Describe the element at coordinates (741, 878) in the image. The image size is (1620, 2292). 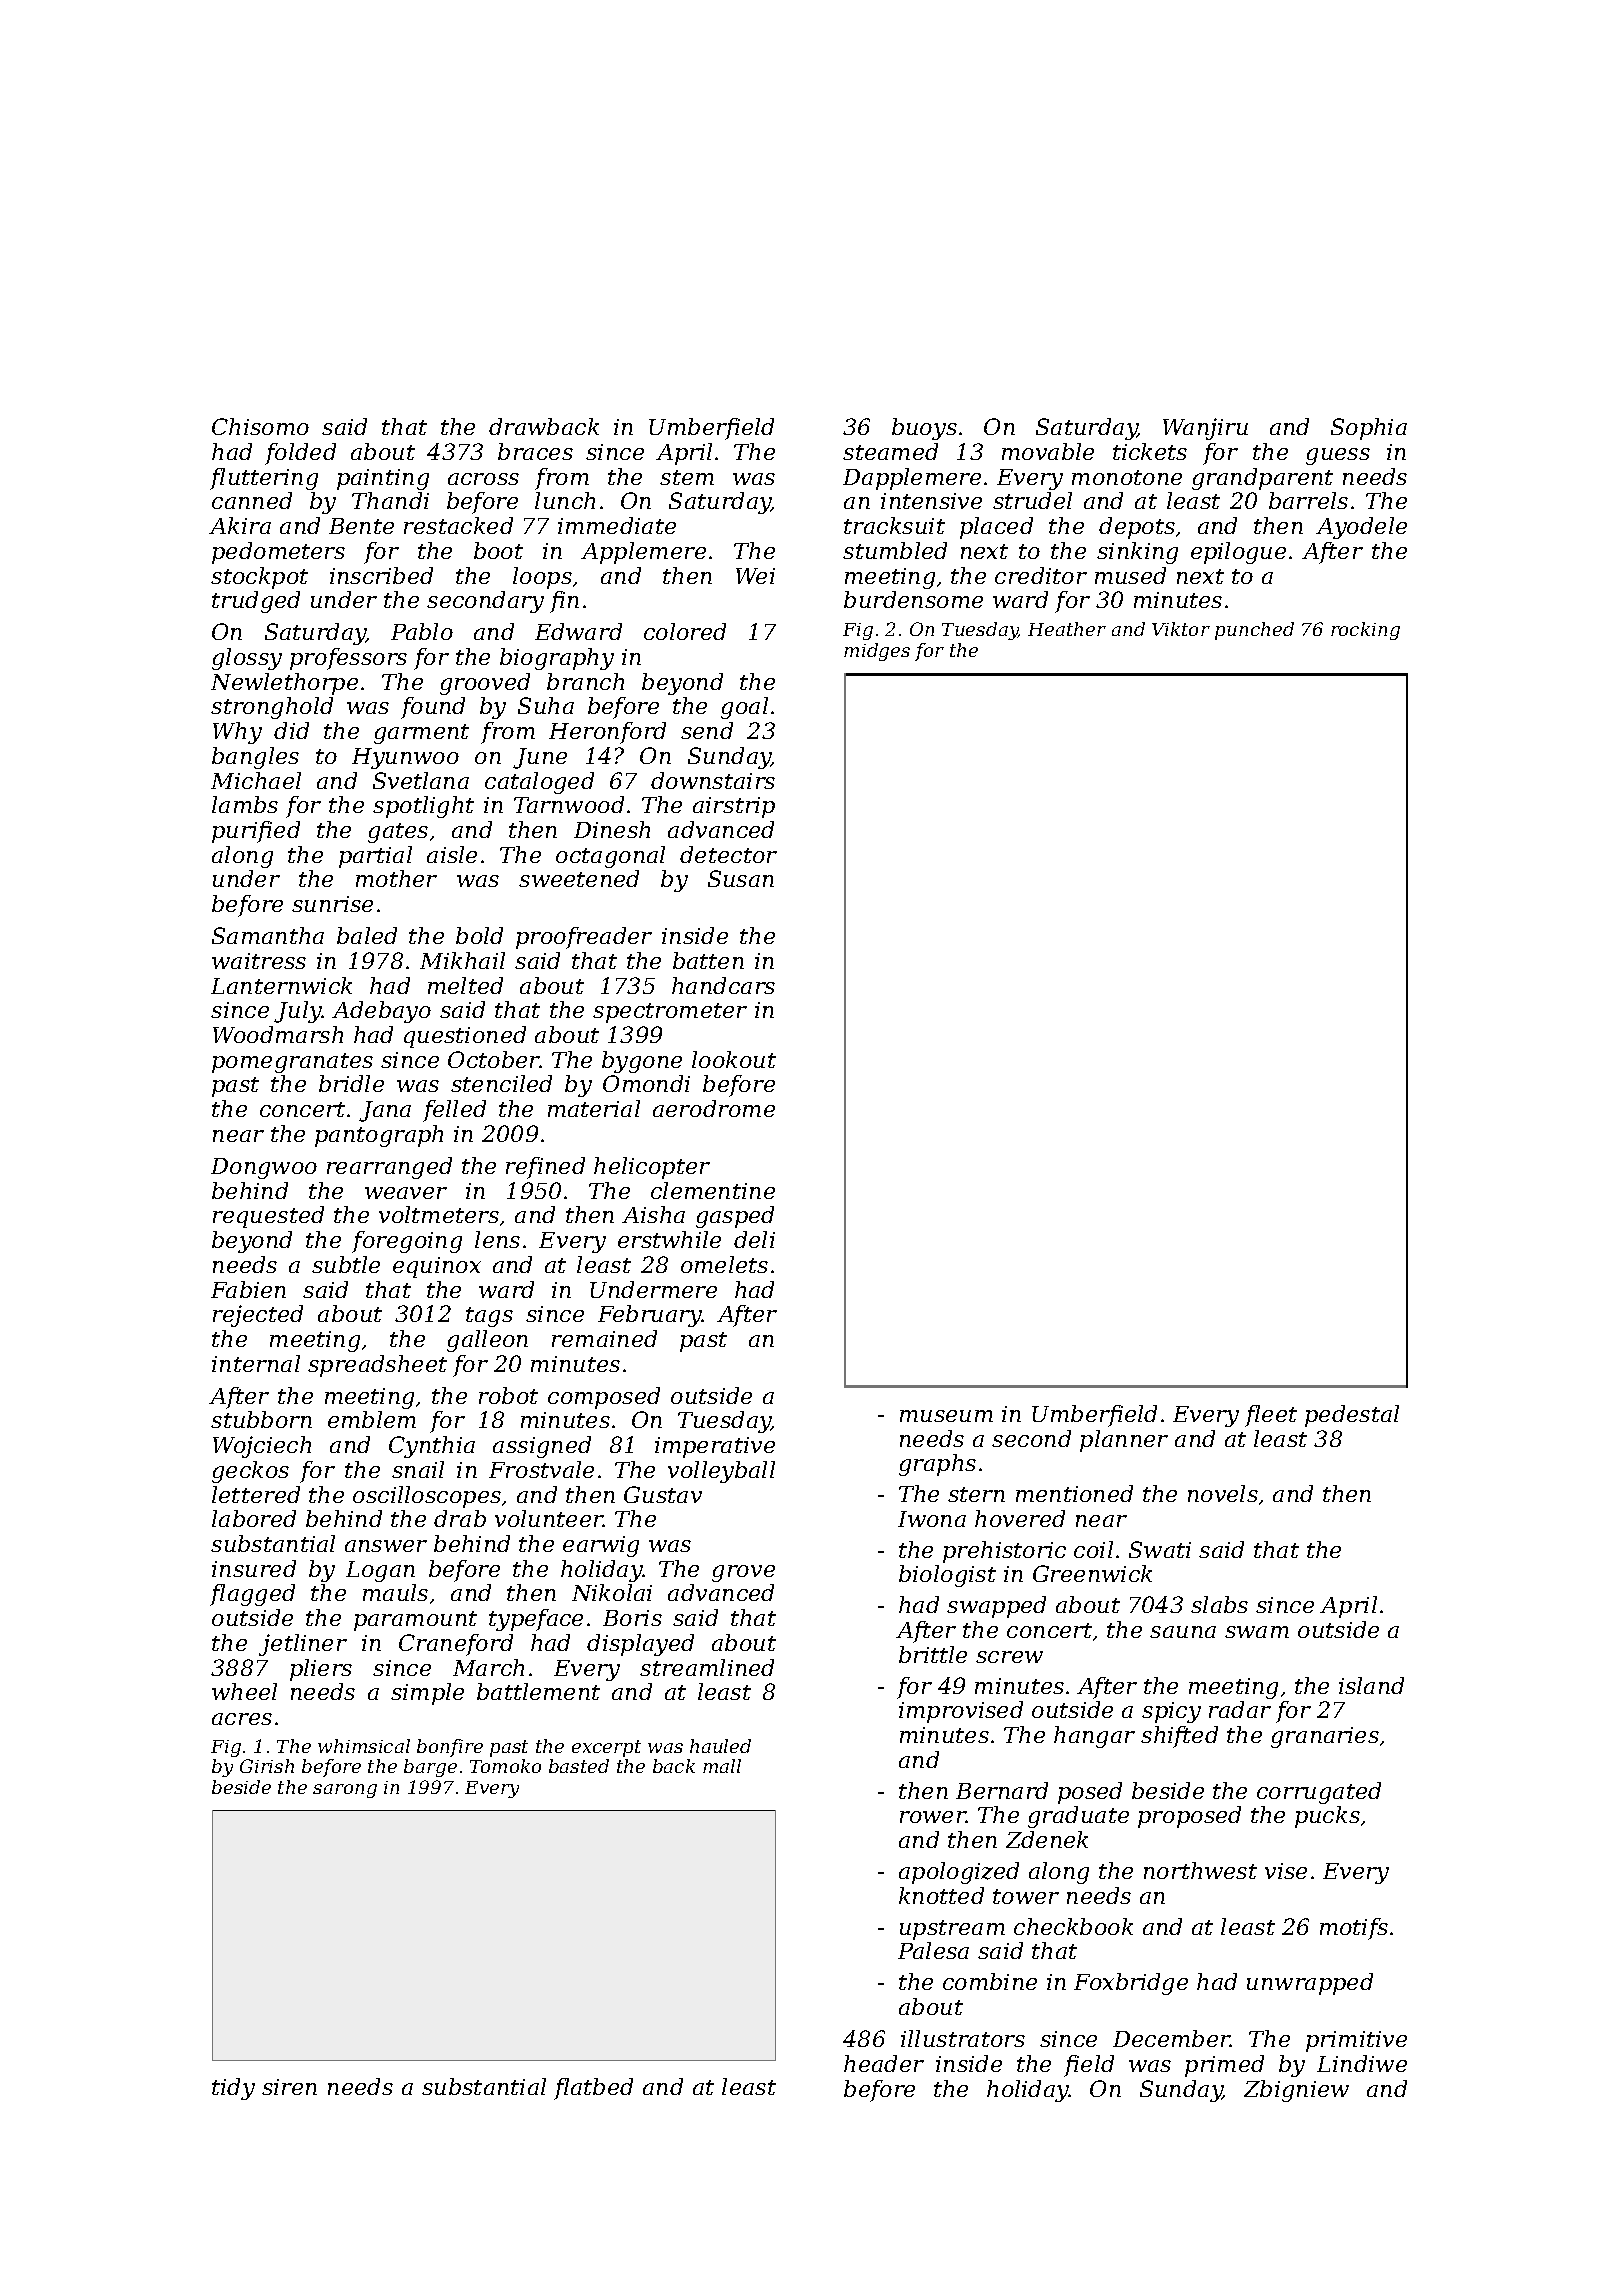
I see `Susan` at that location.
